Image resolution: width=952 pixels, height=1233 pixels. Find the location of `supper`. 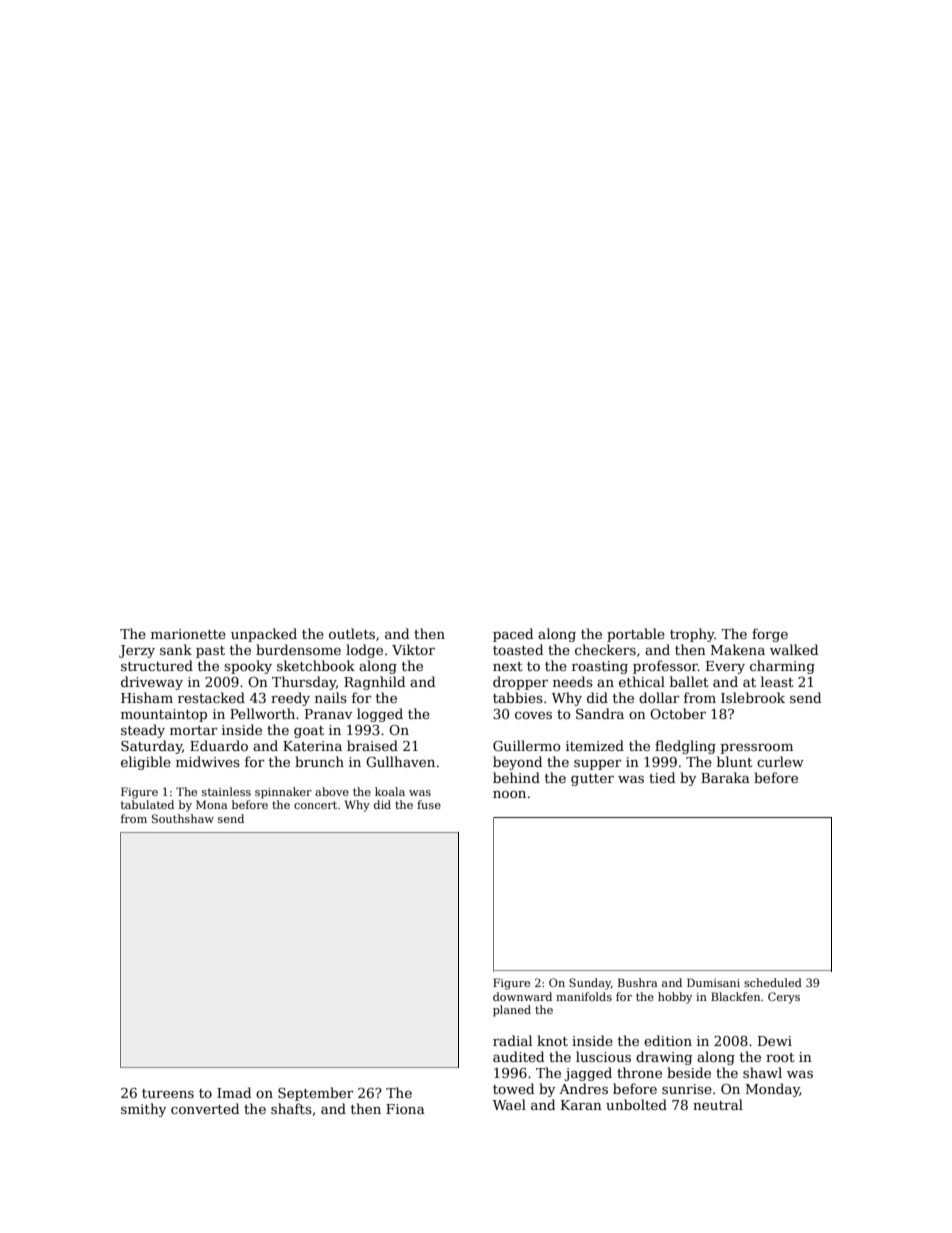

supper is located at coordinates (598, 765).
